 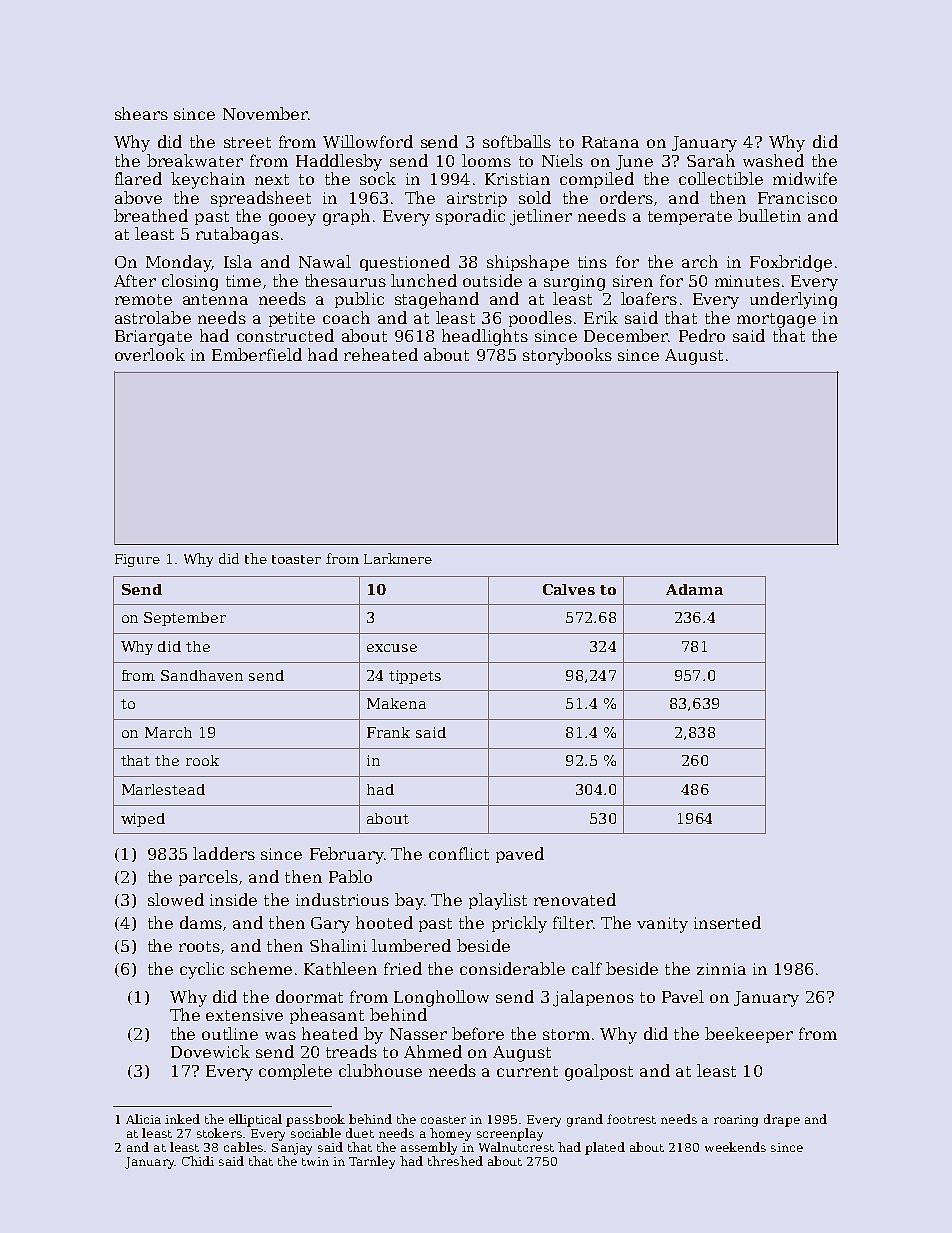 I want to click on threshed, so click(x=455, y=1161).
